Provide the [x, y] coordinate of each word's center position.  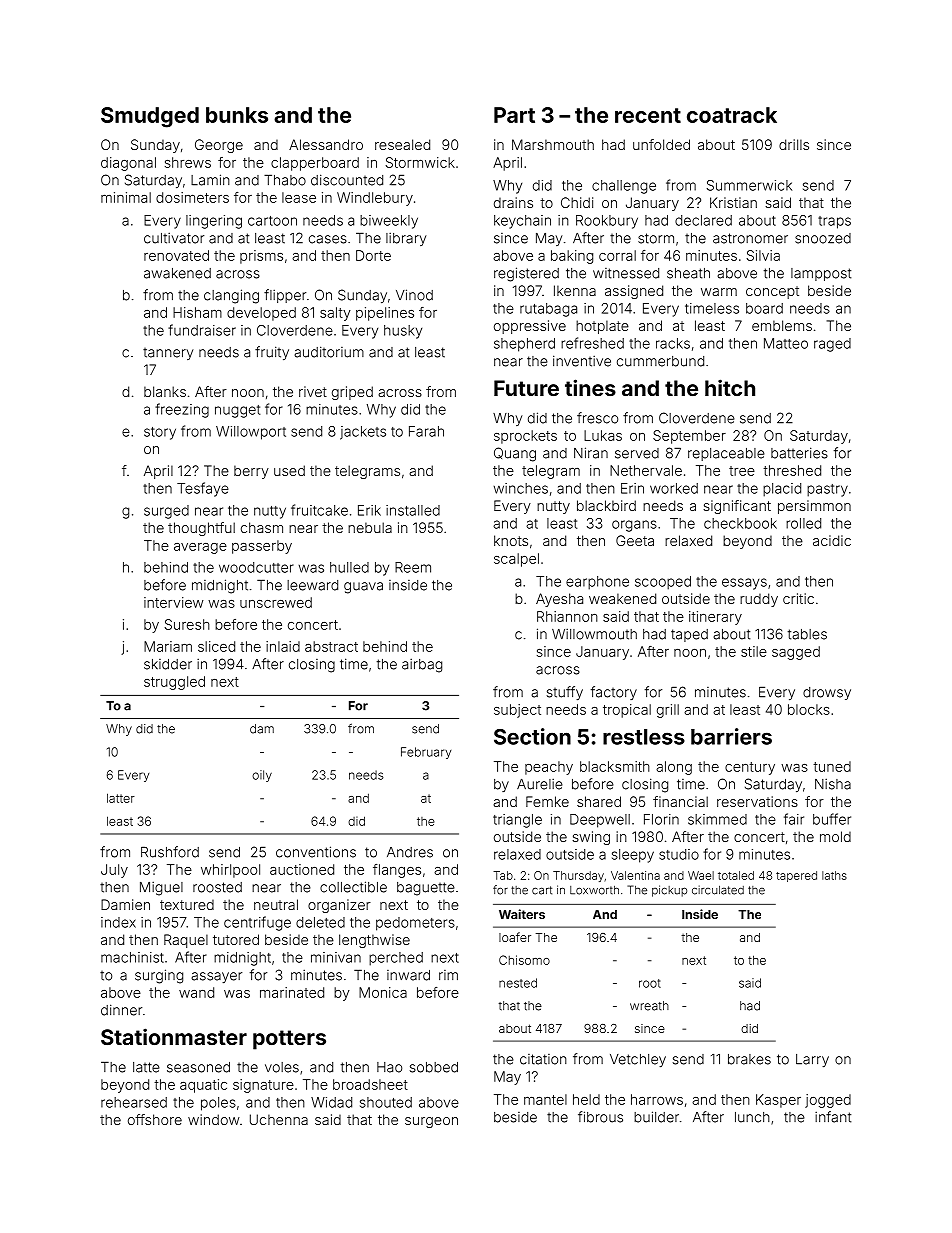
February [426, 753]
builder [656, 1117]
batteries [799, 453]
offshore [155, 1119]
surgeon [431, 1122]
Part [514, 115]
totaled [736, 875]
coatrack [732, 115]
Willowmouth [594, 634]
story [160, 433]
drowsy [827, 693]
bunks [237, 115]
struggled [174, 683]
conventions [316, 852]
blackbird [606, 505]
